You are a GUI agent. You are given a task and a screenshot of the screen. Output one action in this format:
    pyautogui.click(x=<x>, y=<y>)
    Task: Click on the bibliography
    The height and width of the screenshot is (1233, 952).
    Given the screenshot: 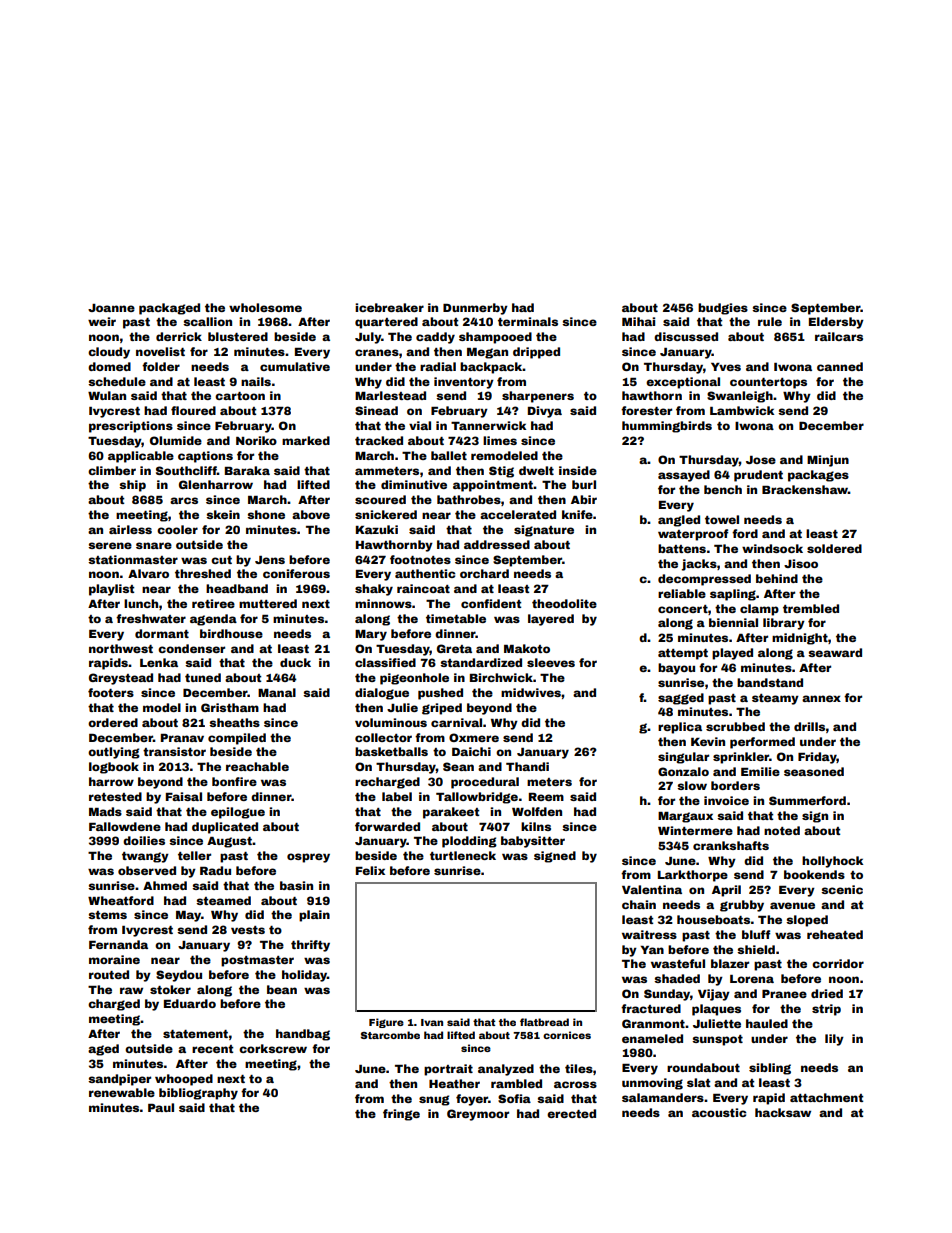 What is the action you would take?
    pyautogui.click(x=198, y=1094)
